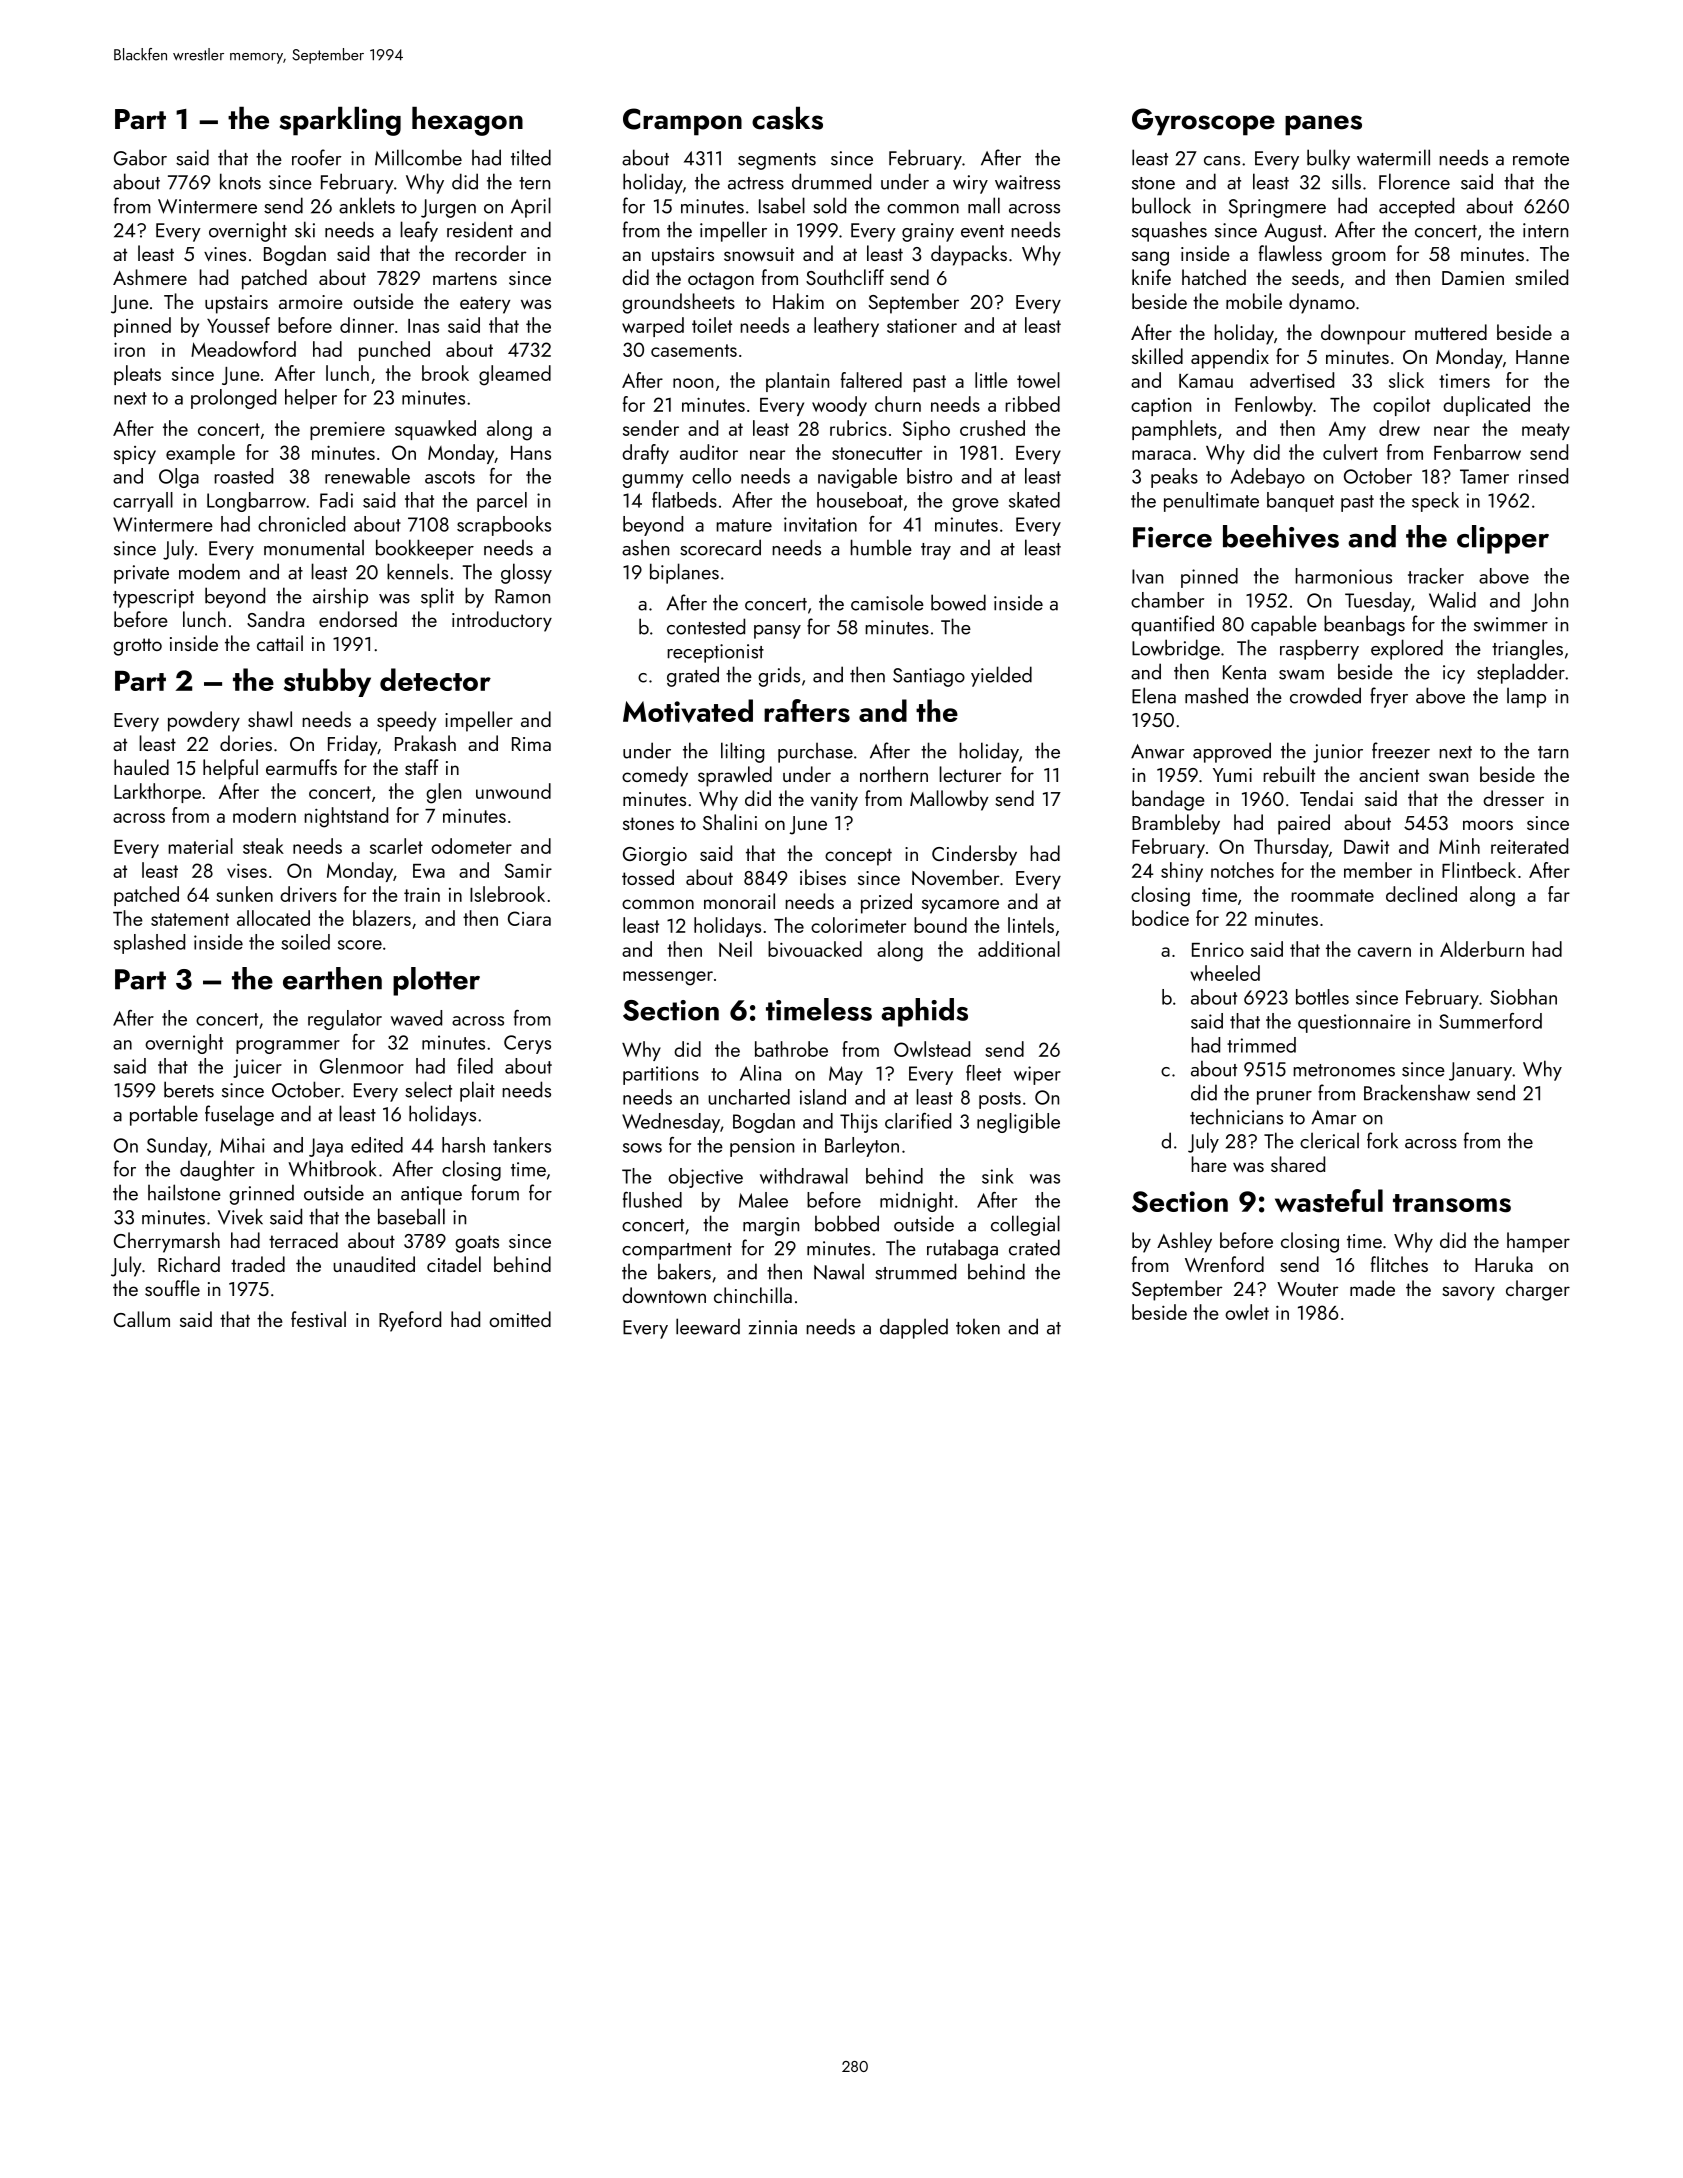  What do you see at coordinates (240, 181) in the screenshot?
I see `knots` at bounding box center [240, 181].
